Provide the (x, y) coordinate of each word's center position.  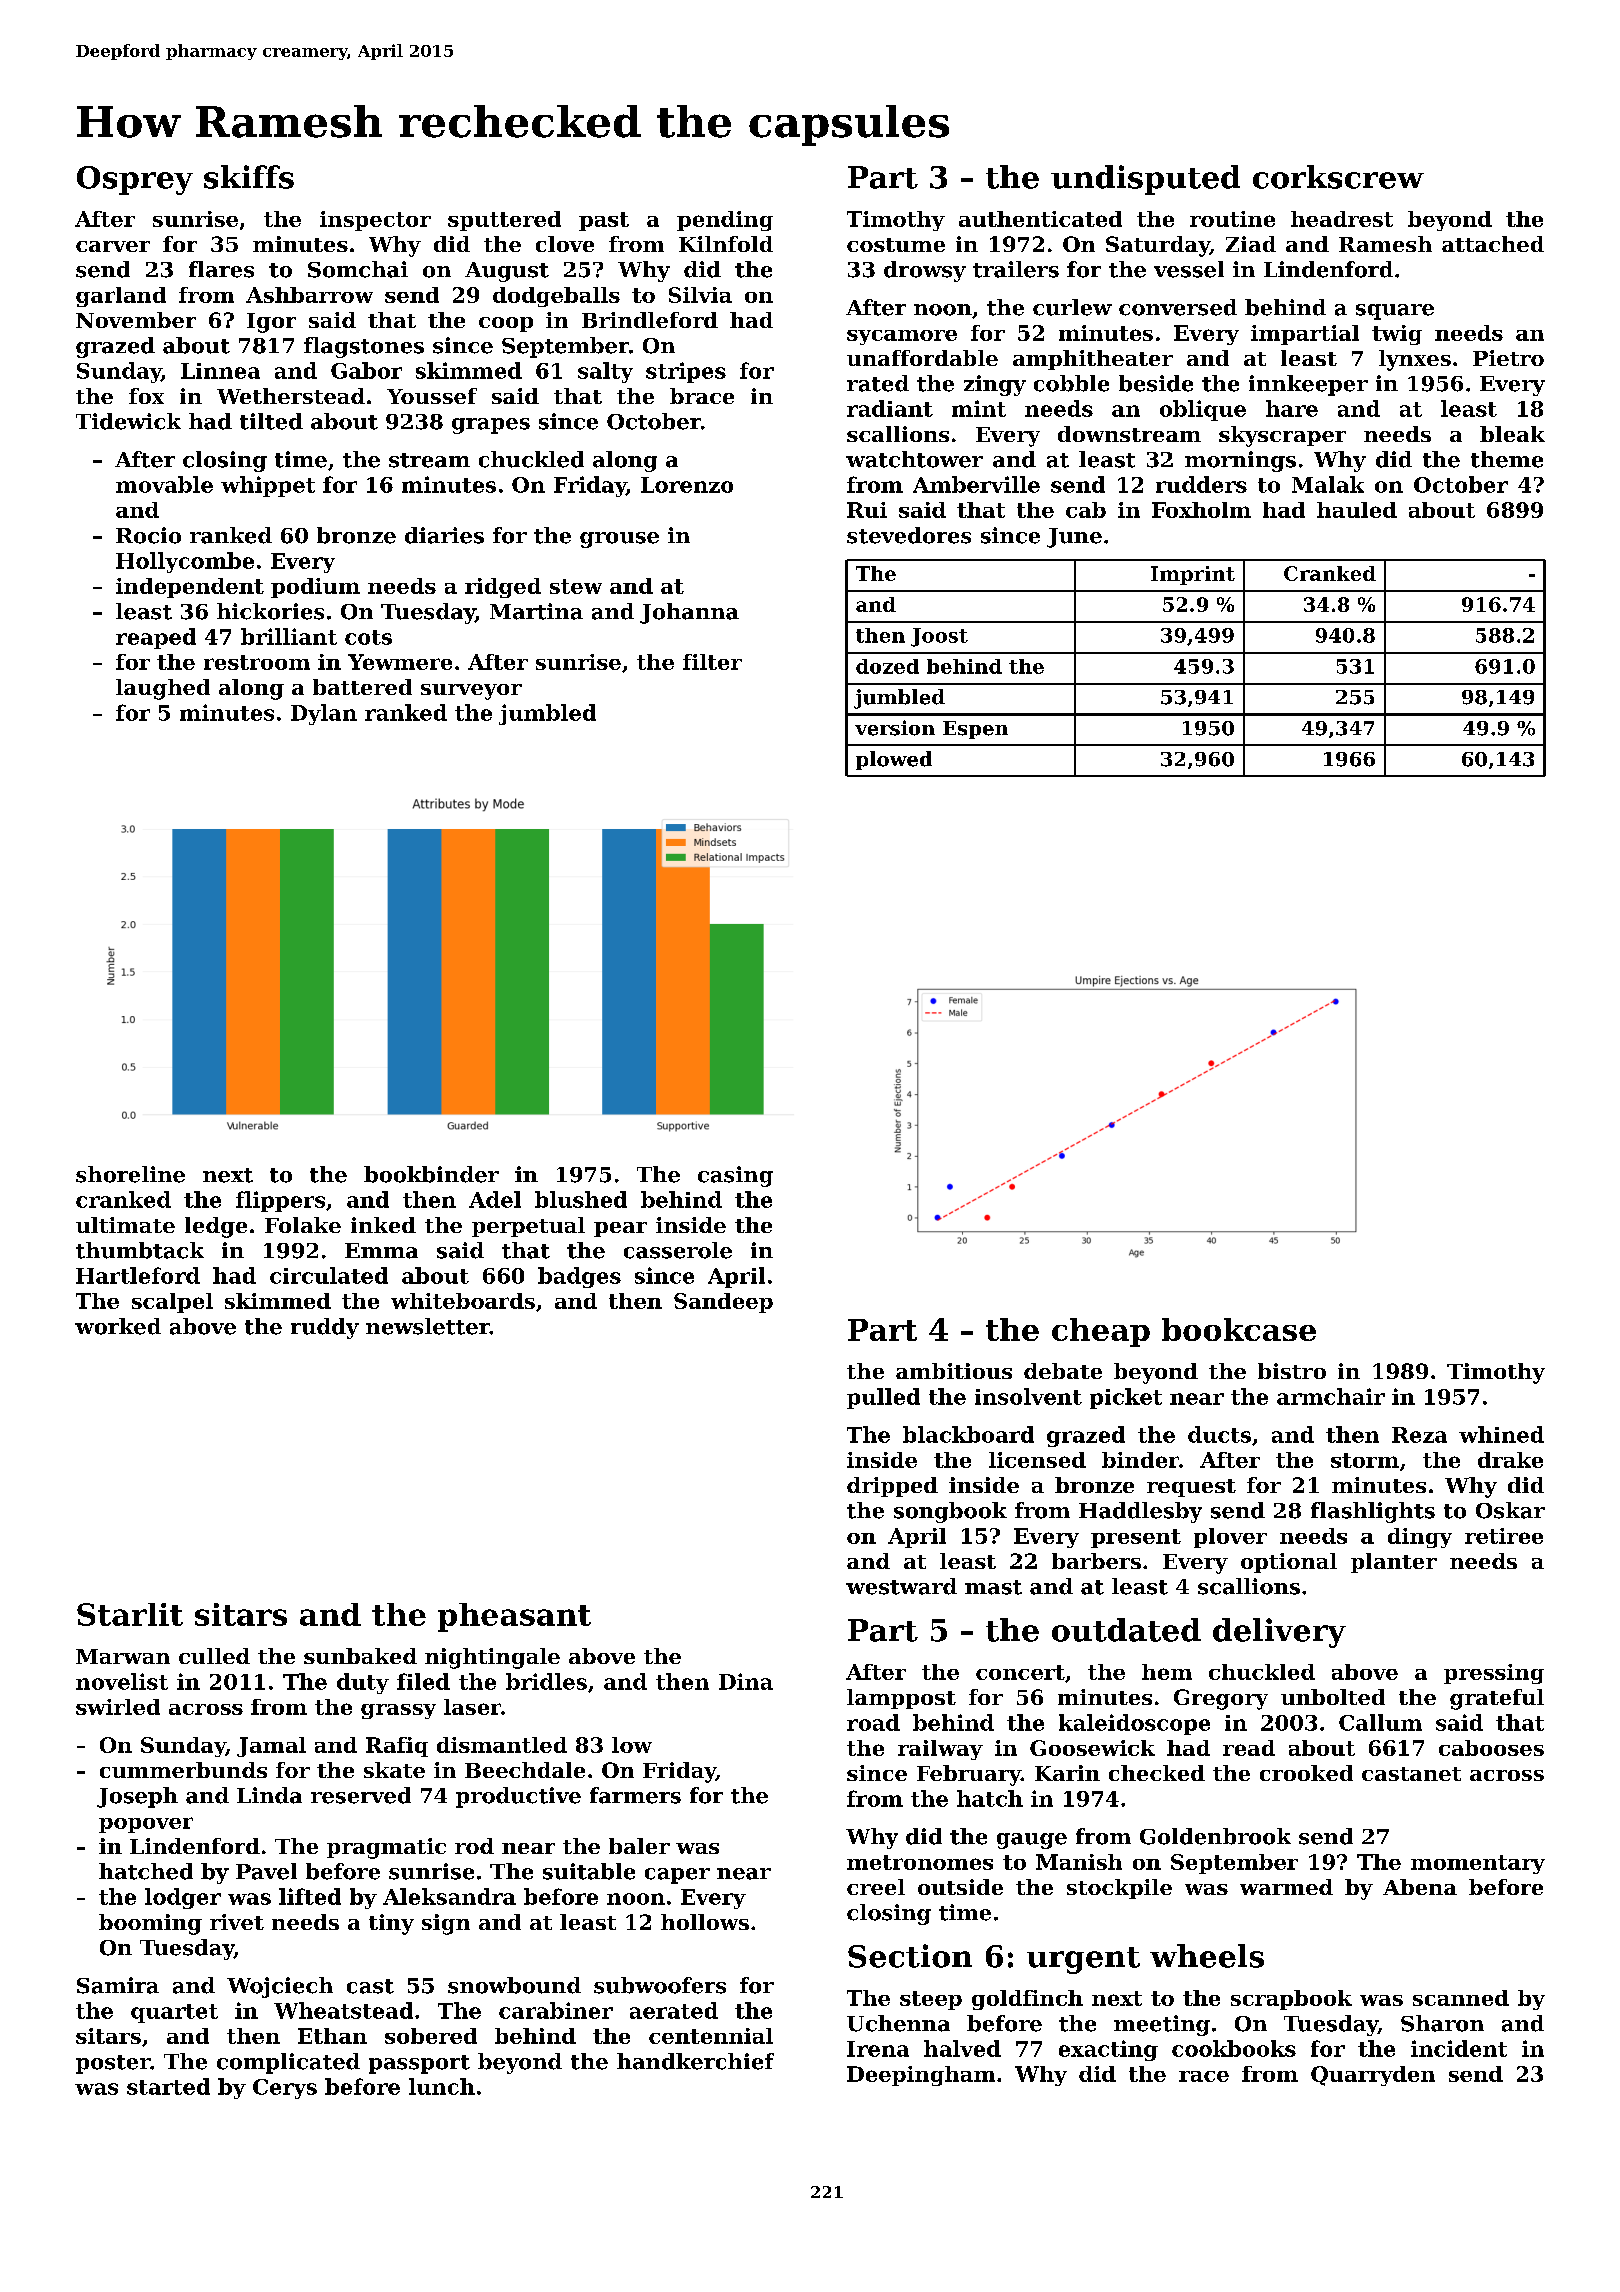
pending (725, 221)
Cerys (285, 2089)
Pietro (1508, 358)
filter (712, 662)
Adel (495, 1199)
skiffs (249, 177)
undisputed (1145, 180)
